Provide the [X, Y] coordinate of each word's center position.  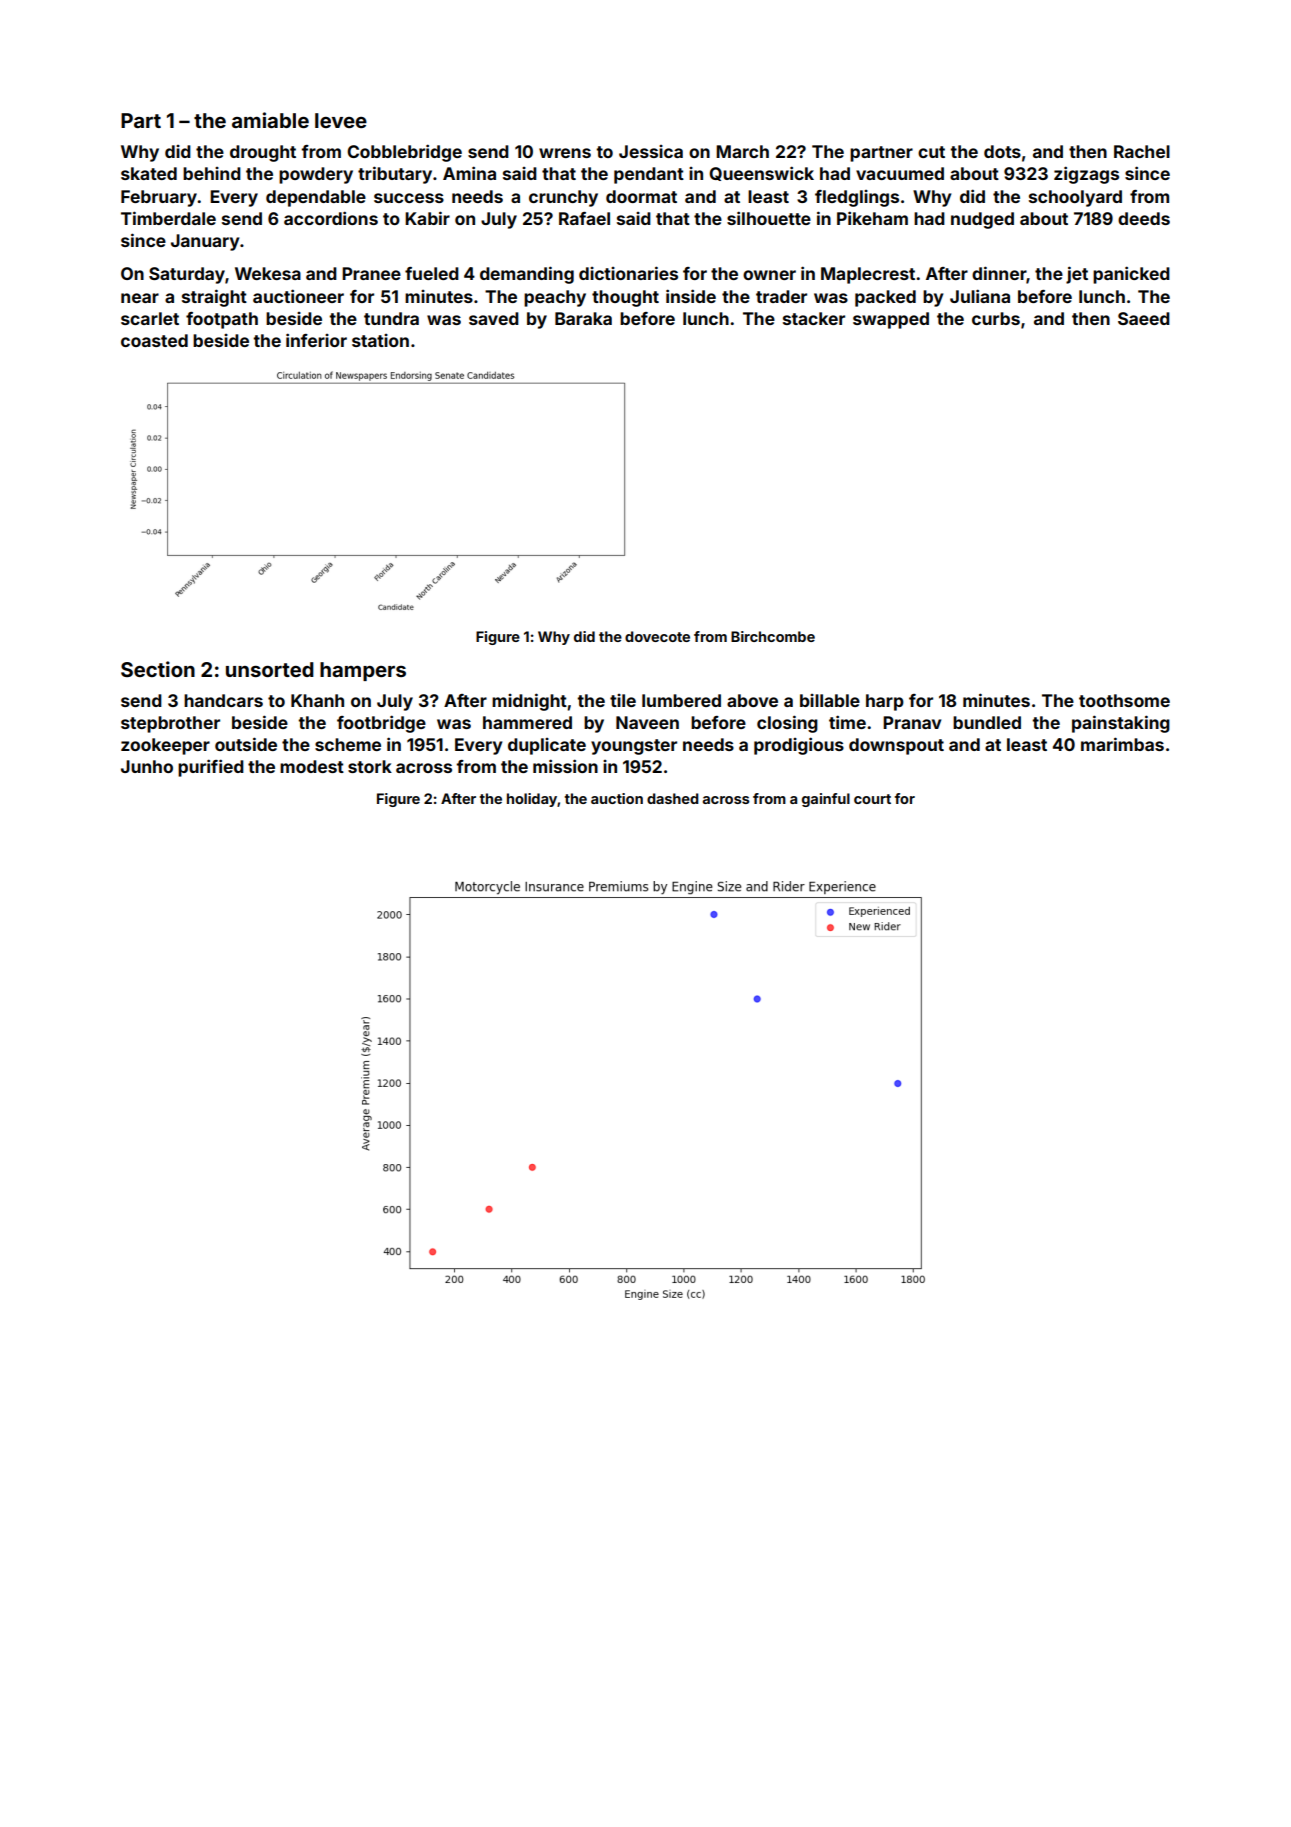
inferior [316, 340]
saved [494, 318]
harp [885, 702]
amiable [270, 120]
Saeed [1144, 318]
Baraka [583, 318]
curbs [996, 318]
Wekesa [268, 273]
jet [1077, 275]
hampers [363, 671]
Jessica [651, 151]
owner [769, 275]
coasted [154, 340]
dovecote [657, 636]
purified [211, 768]
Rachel [1142, 151]
